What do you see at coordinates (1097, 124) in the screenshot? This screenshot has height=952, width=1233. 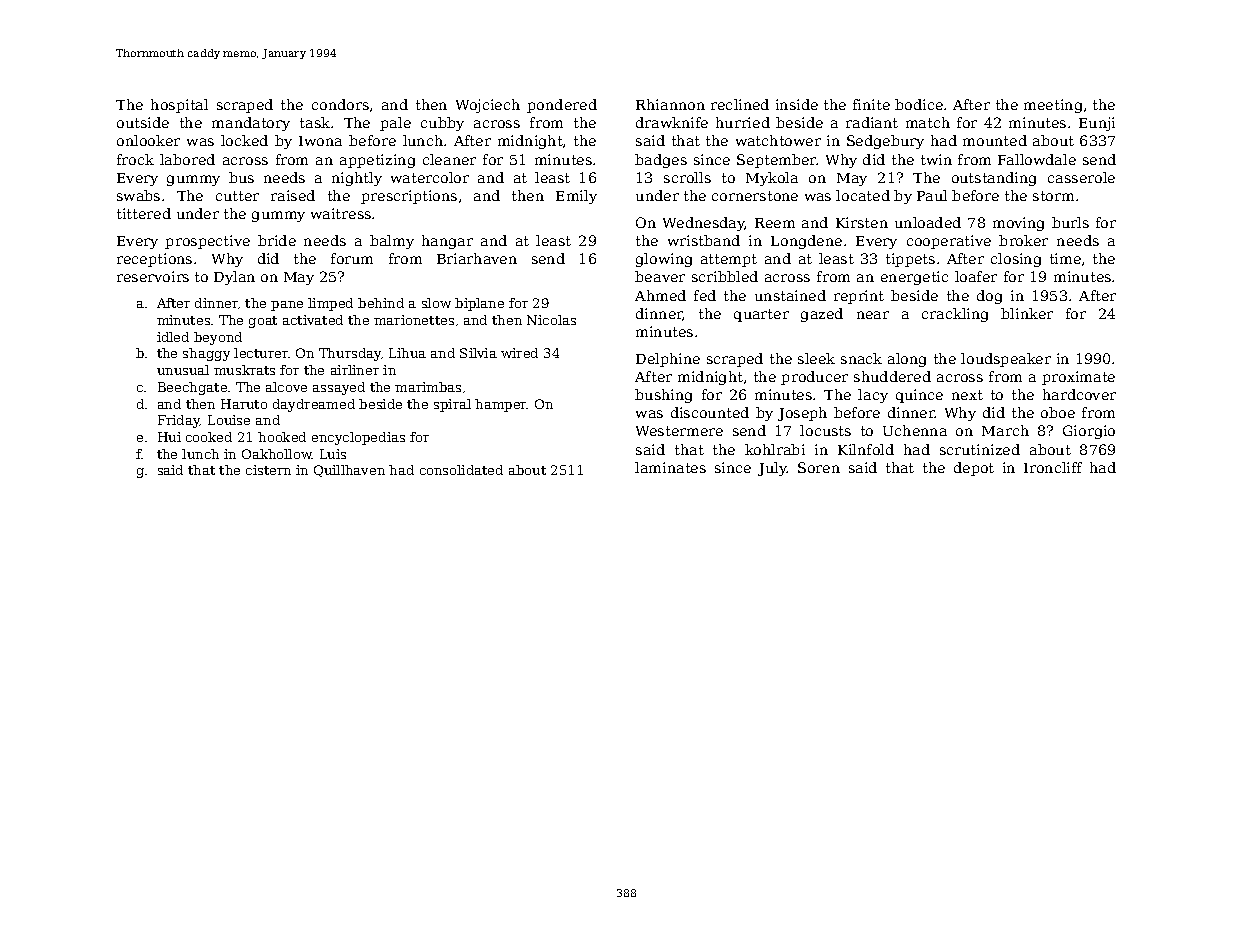 I see `Eunji` at bounding box center [1097, 124].
